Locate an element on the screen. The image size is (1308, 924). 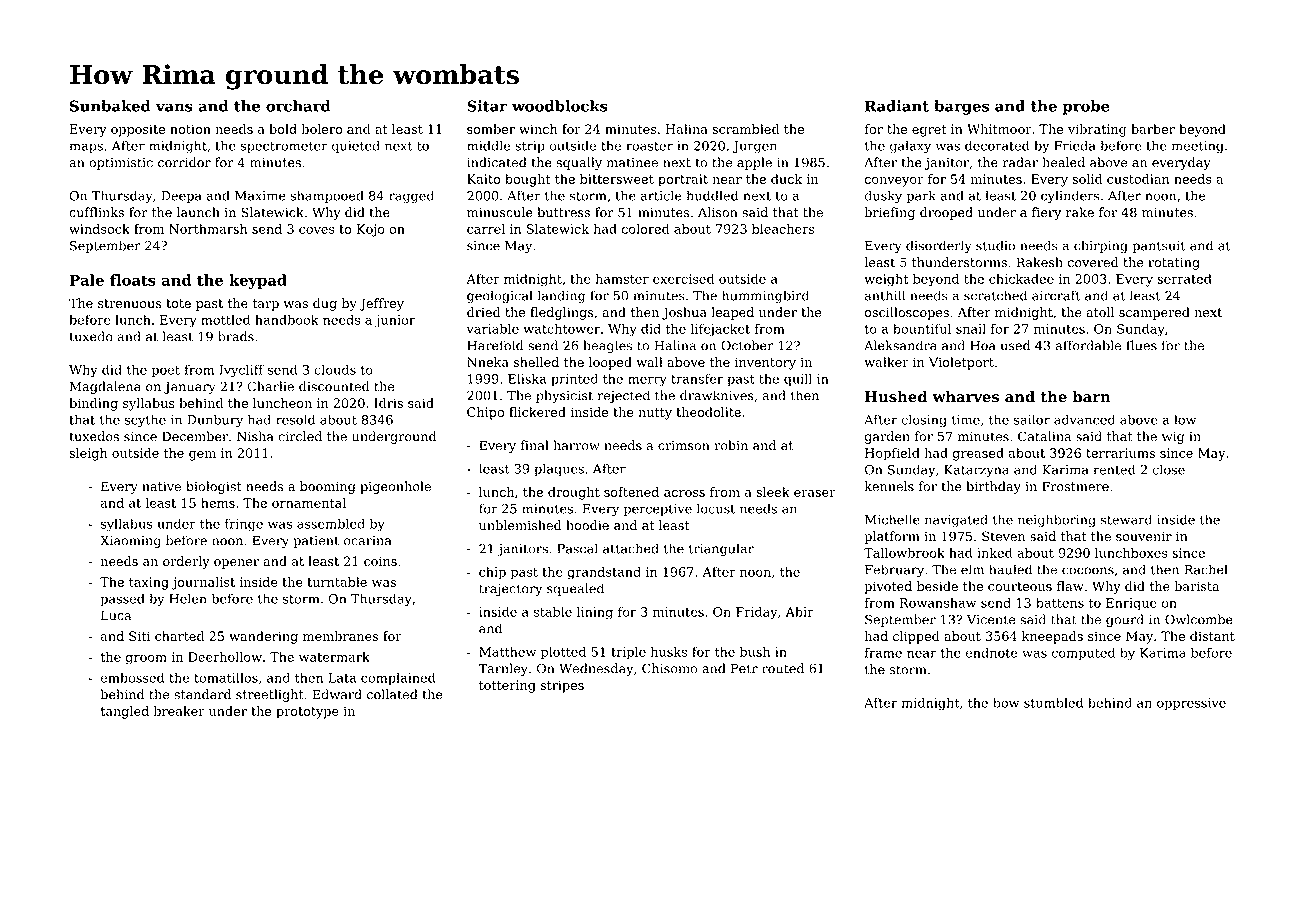
Tallowbrook is located at coordinates (904, 553).
